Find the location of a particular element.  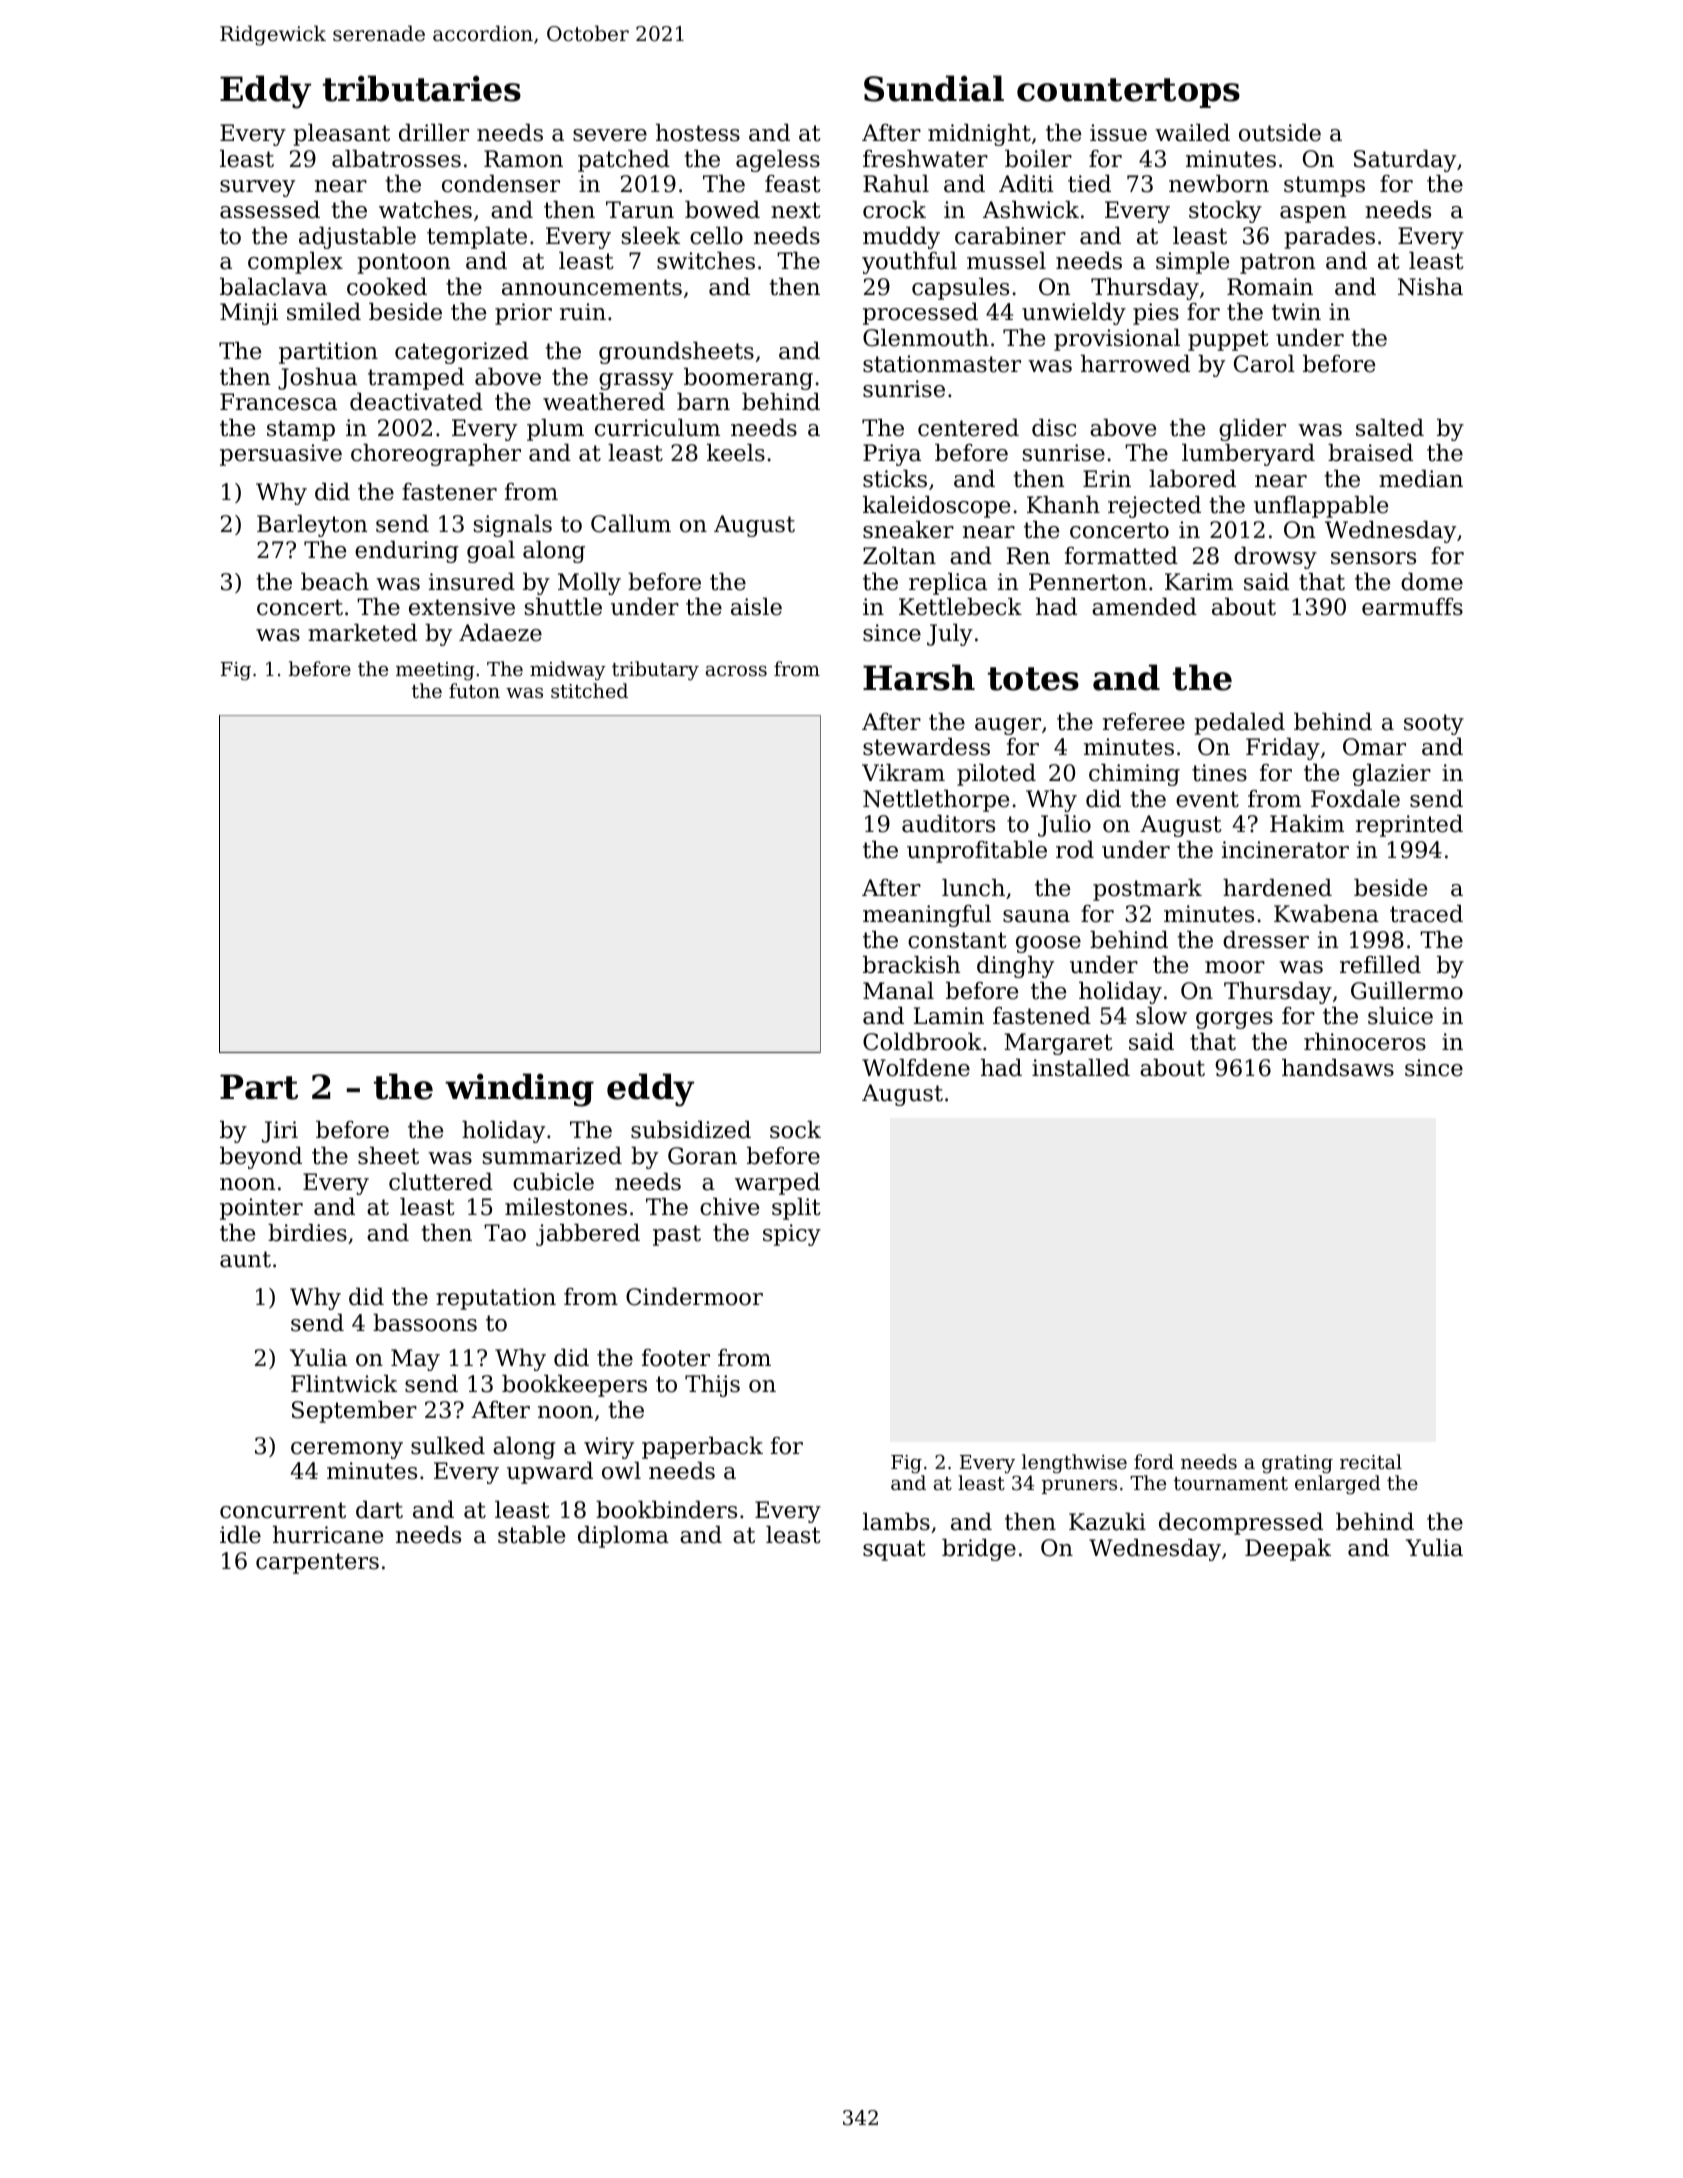

referee is located at coordinates (1144, 722).
